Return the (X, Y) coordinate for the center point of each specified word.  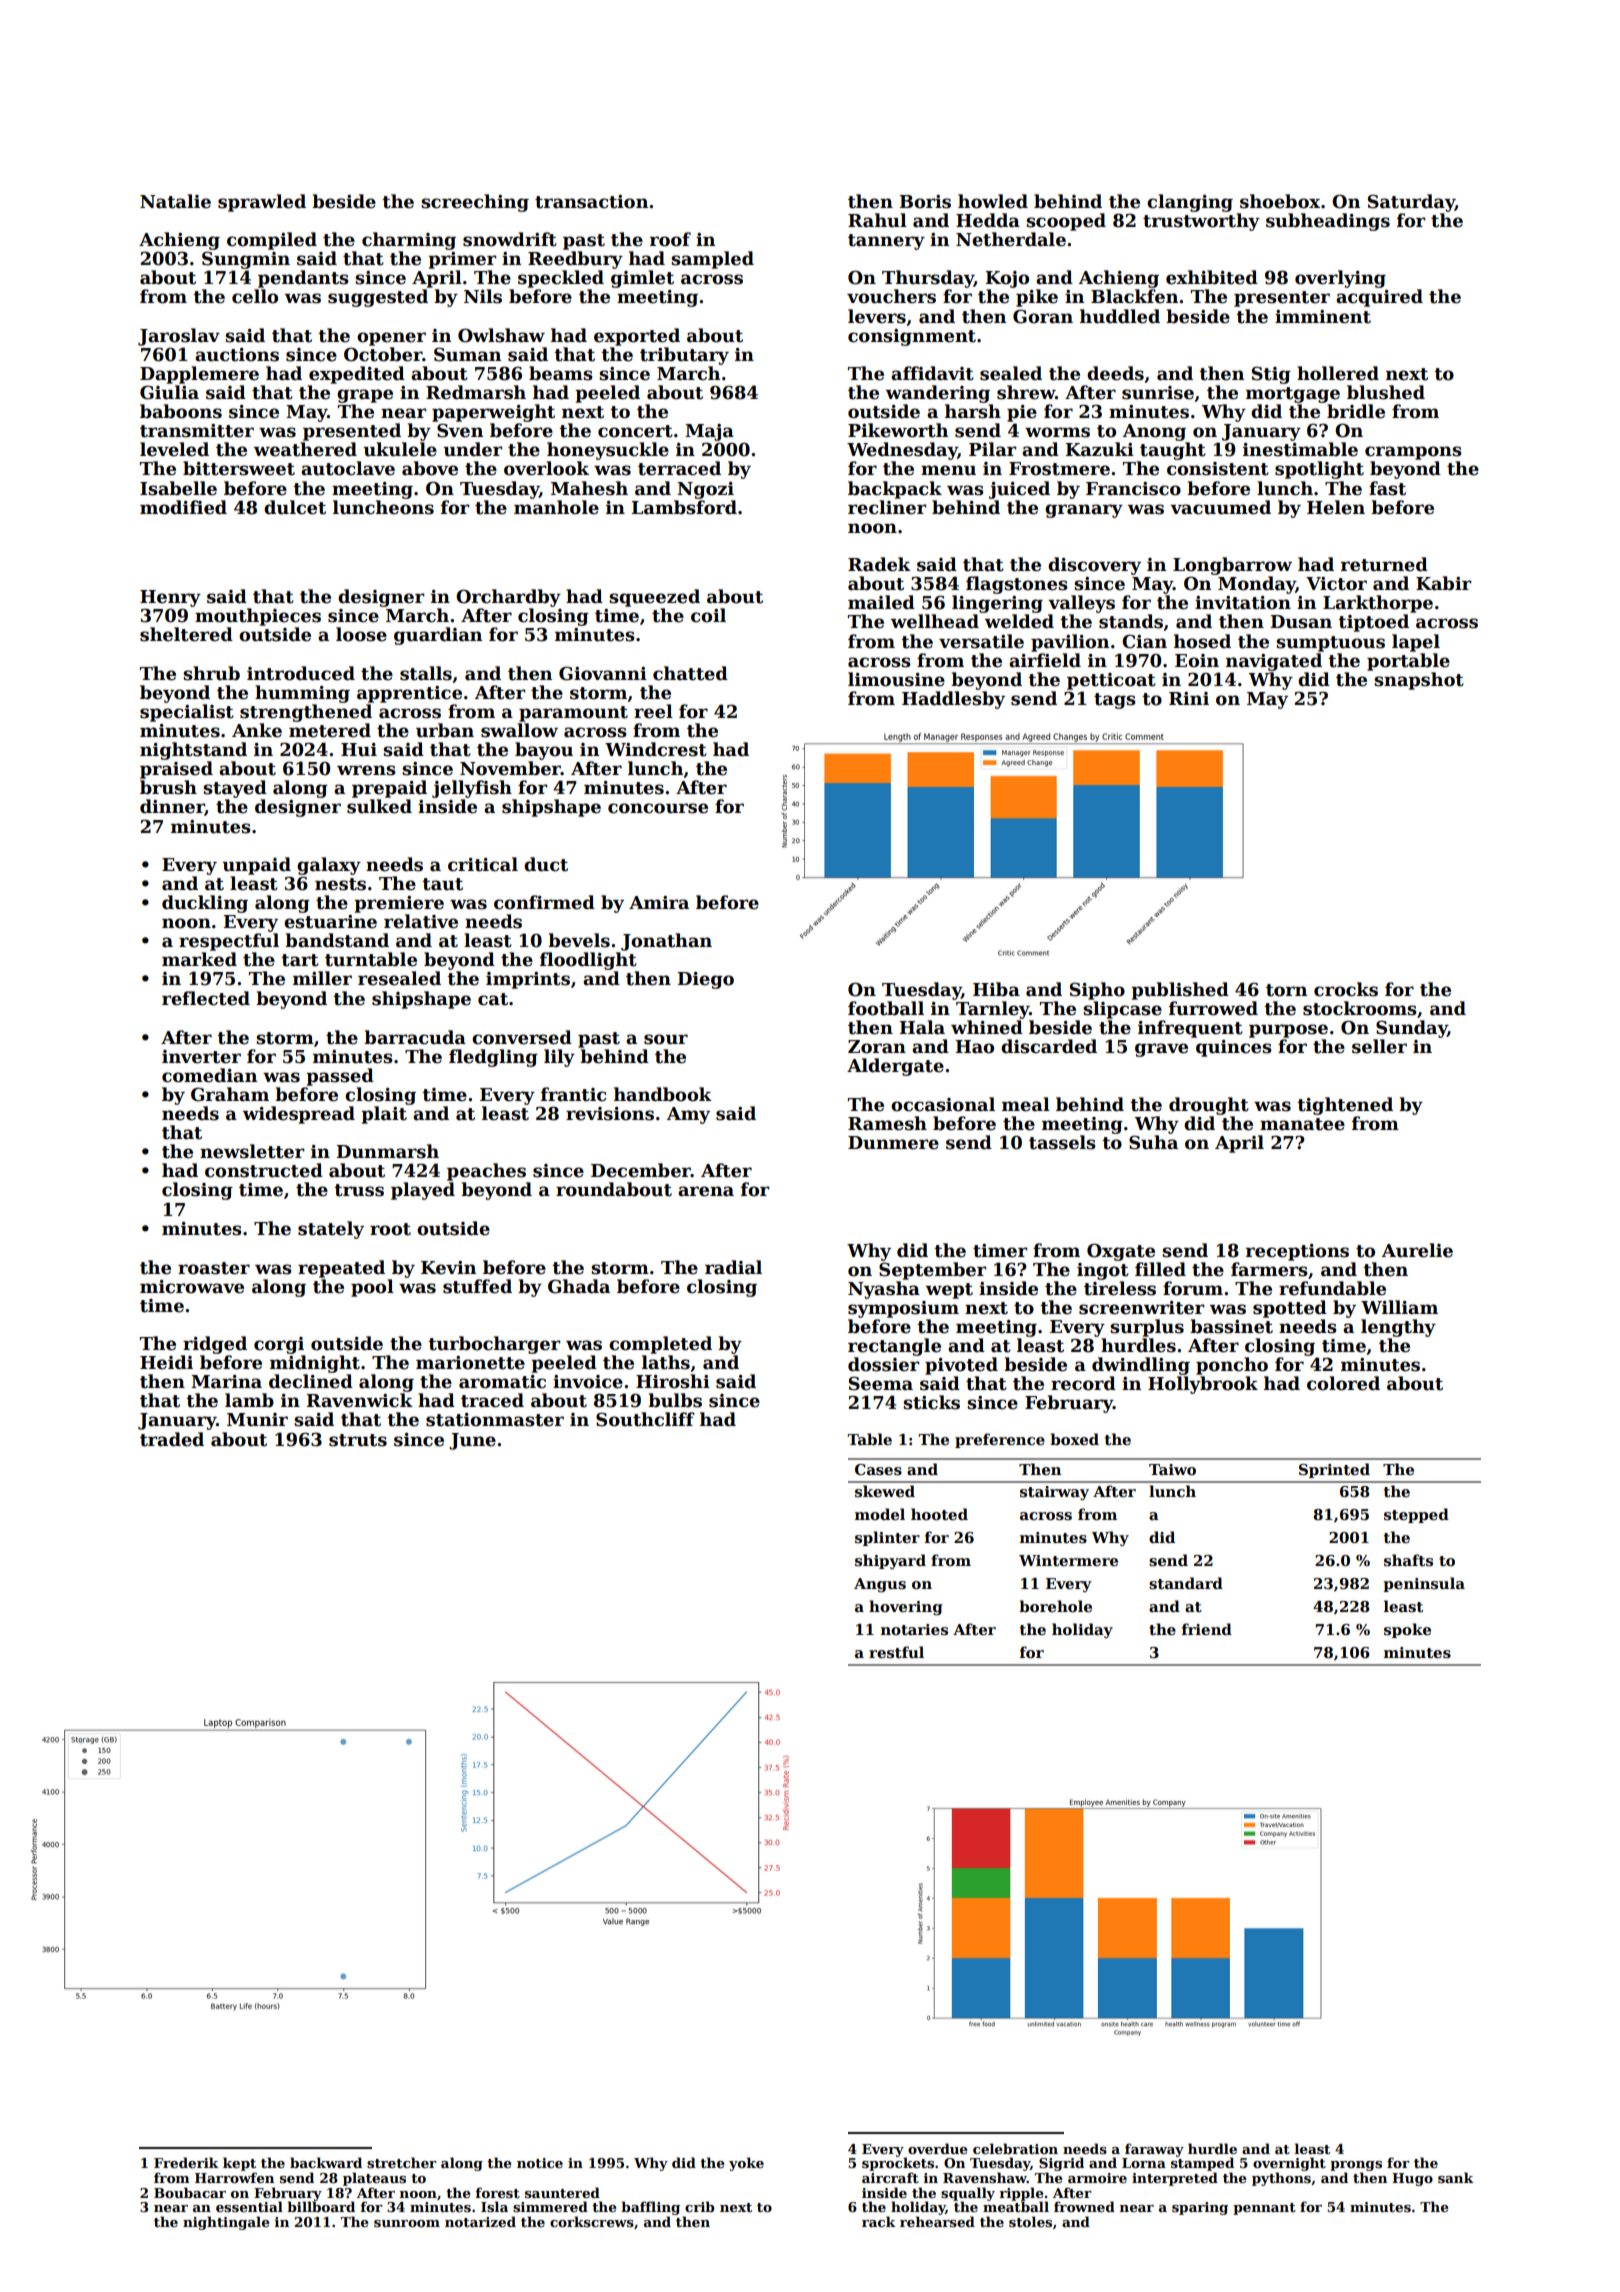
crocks (1346, 989)
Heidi (166, 1362)
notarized (480, 2221)
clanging (1190, 203)
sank (1455, 2177)
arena (706, 1191)
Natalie (175, 201)
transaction (591, 202)
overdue (938, 2148)
